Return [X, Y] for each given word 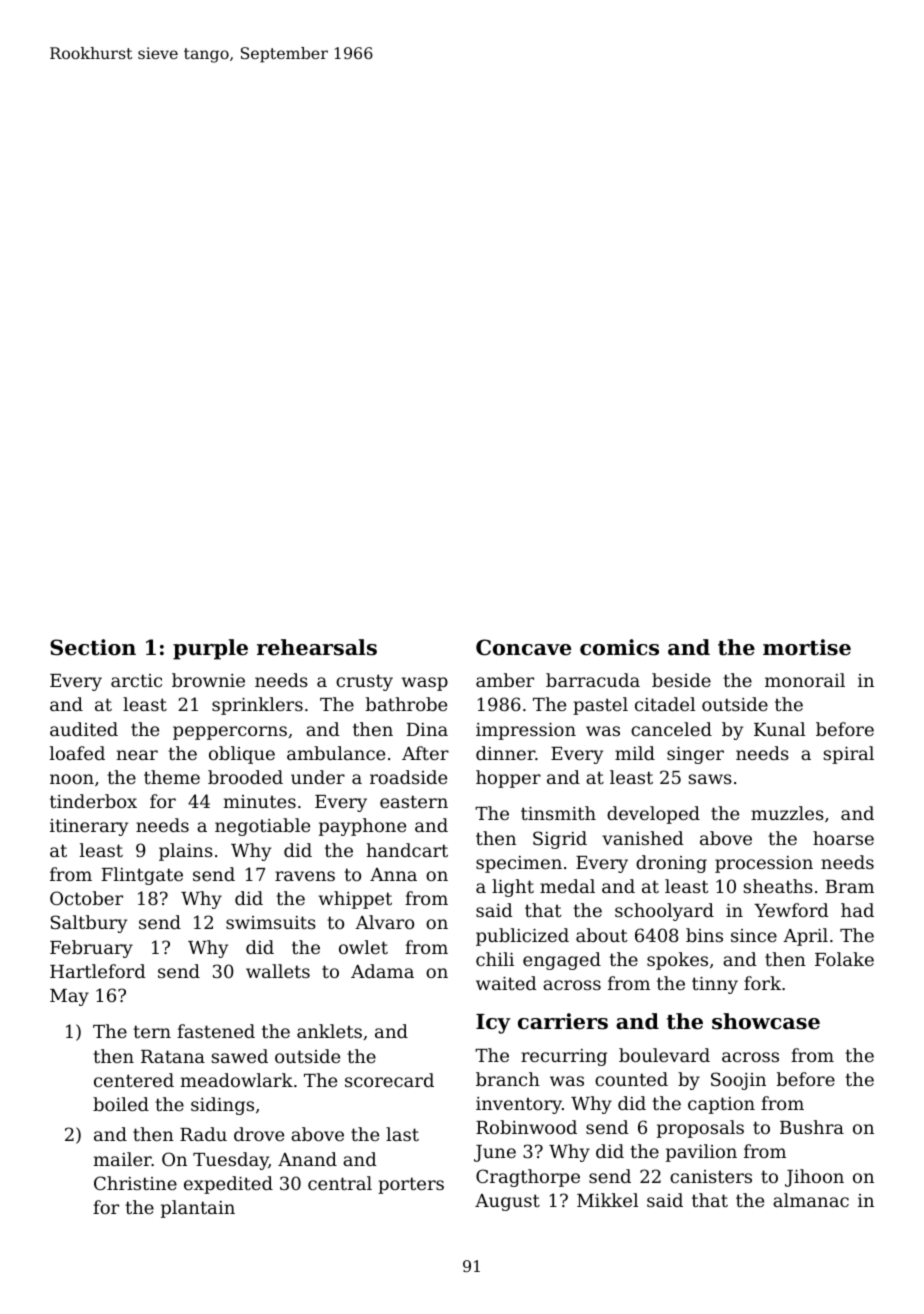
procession [764, 864]
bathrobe [406, 704]
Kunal [779, 729]
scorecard [389, 1080]
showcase [766, 1021]
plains [186, 852]
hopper [508, 779]
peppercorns [230, 733]
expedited [228, 1185]
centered [134, 1080]
